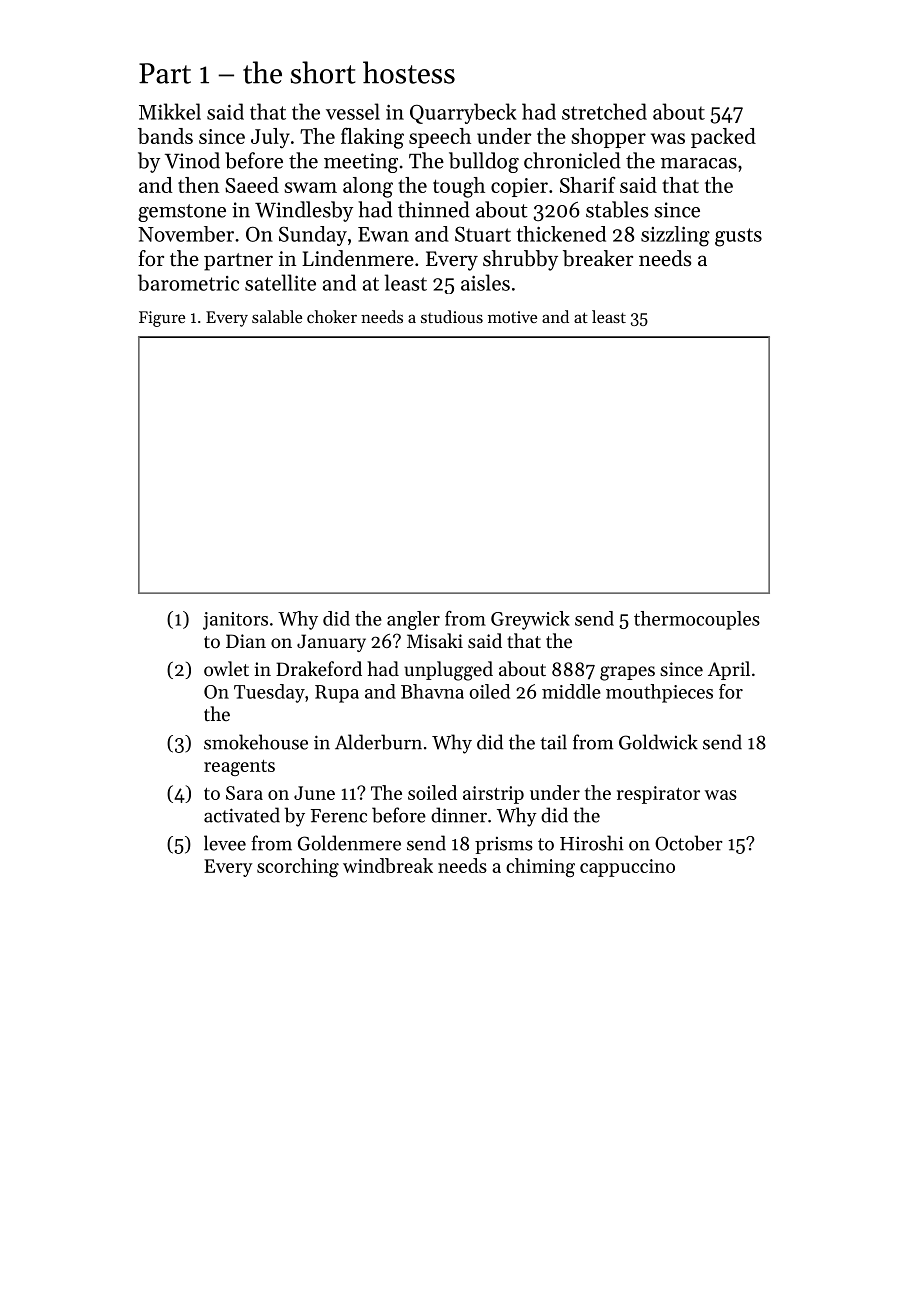 This image has height=1316, width=908. What do you see at coordinates (388, 865) in the image?
I see `windbreak` at bounding box center [388, 865].
